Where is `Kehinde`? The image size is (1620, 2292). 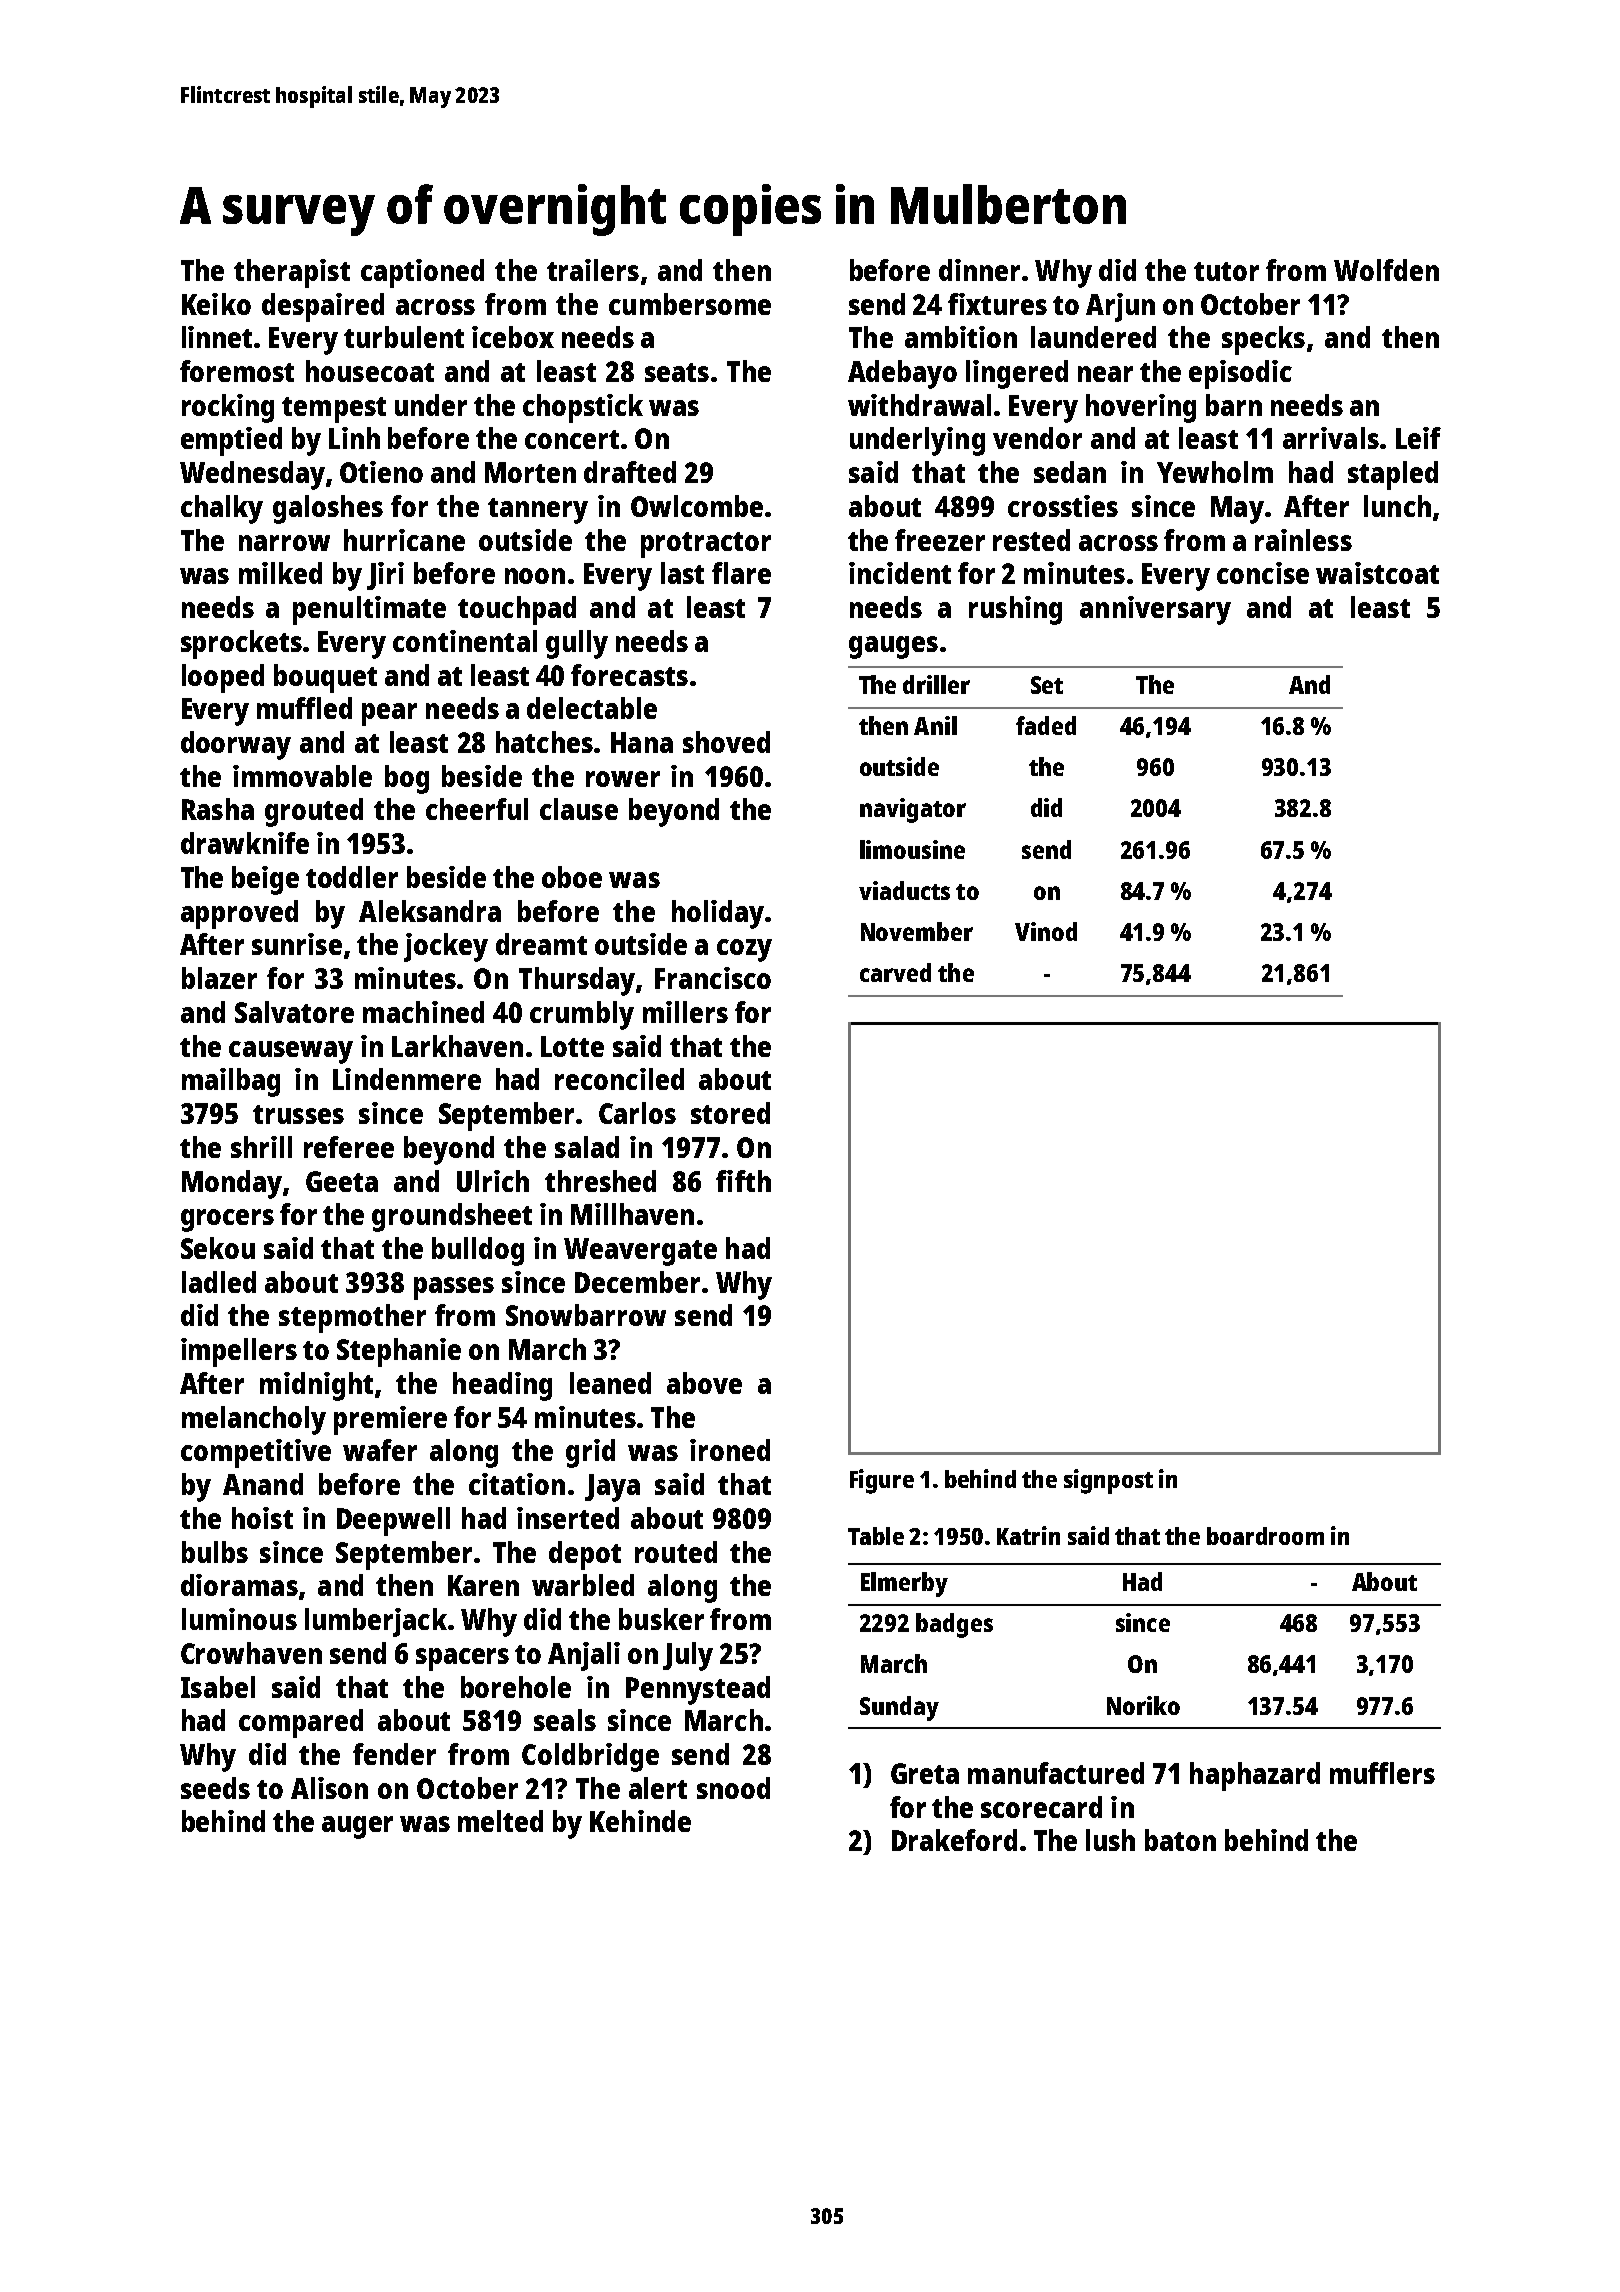 Kehinde is located at coordinates (640, 1821).
